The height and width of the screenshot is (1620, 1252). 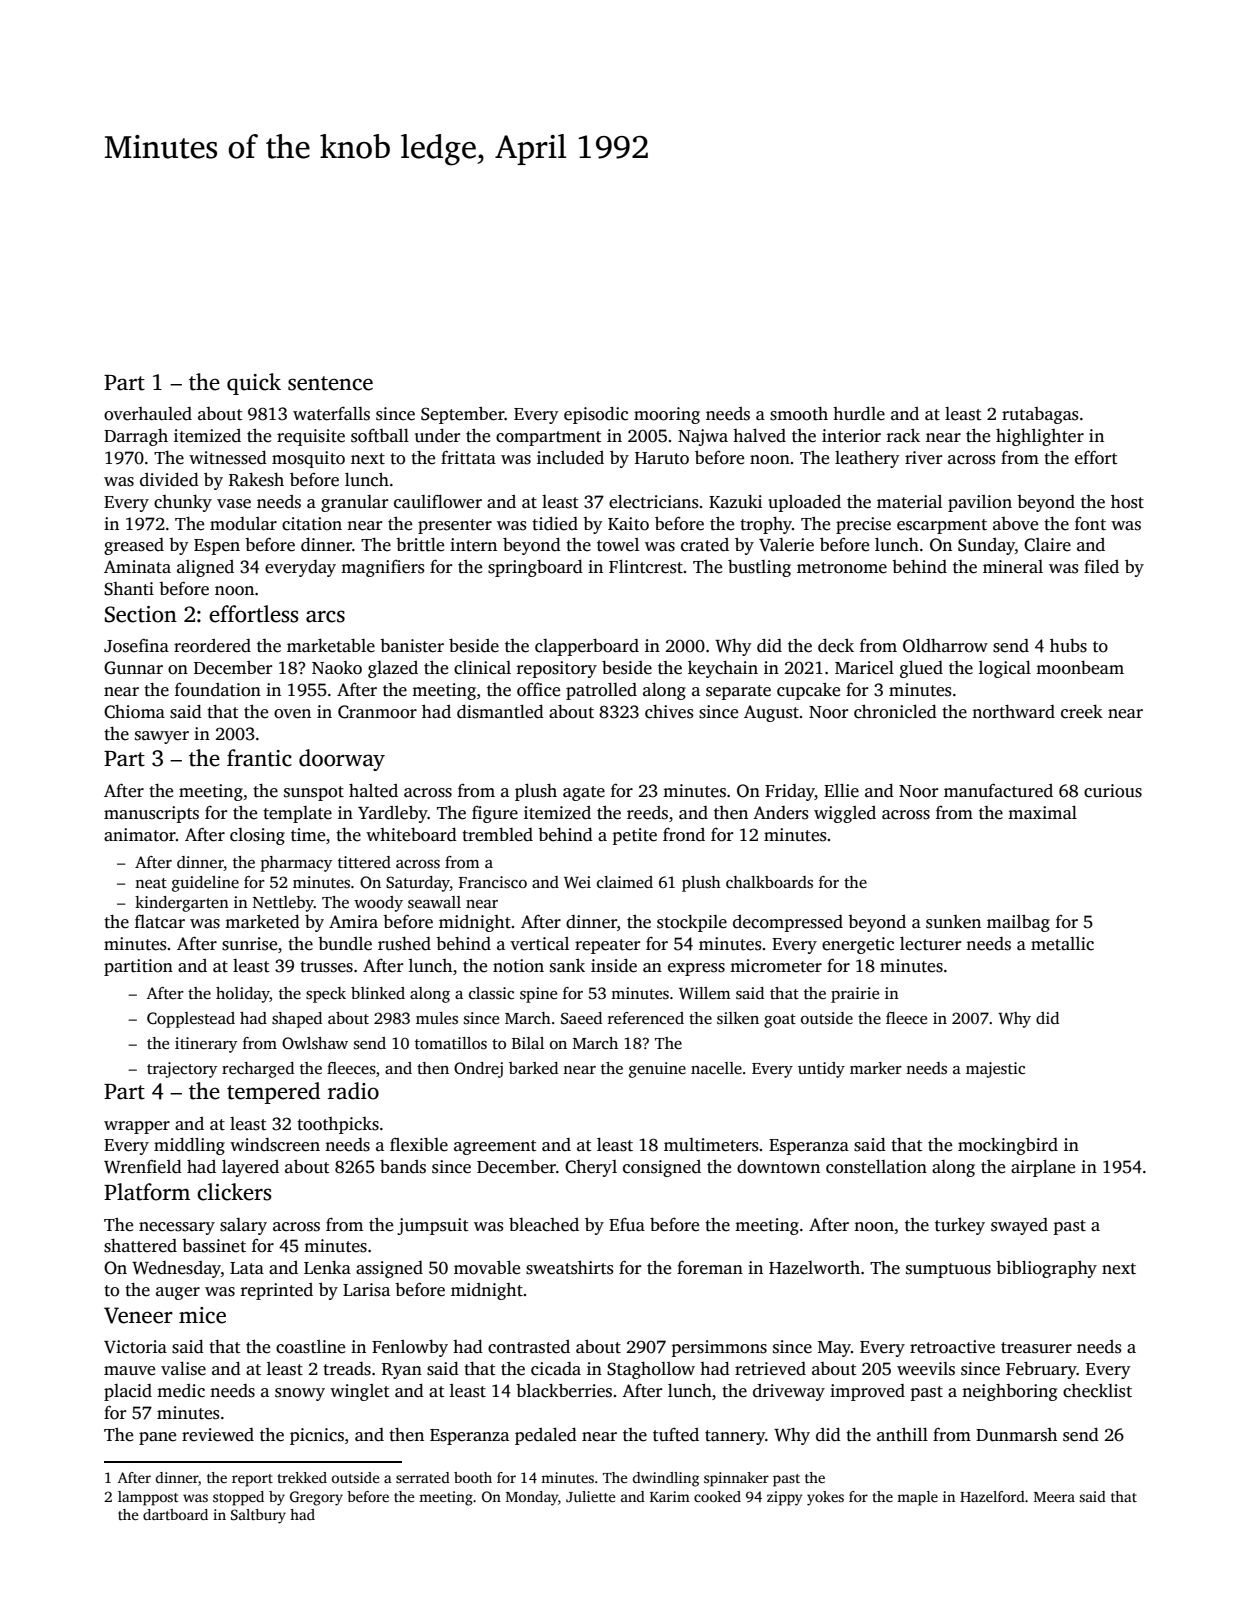 What do you see at coordinates (259, 758) in the screenshot?
I see `frantic` at bounding box center [259, 758].
